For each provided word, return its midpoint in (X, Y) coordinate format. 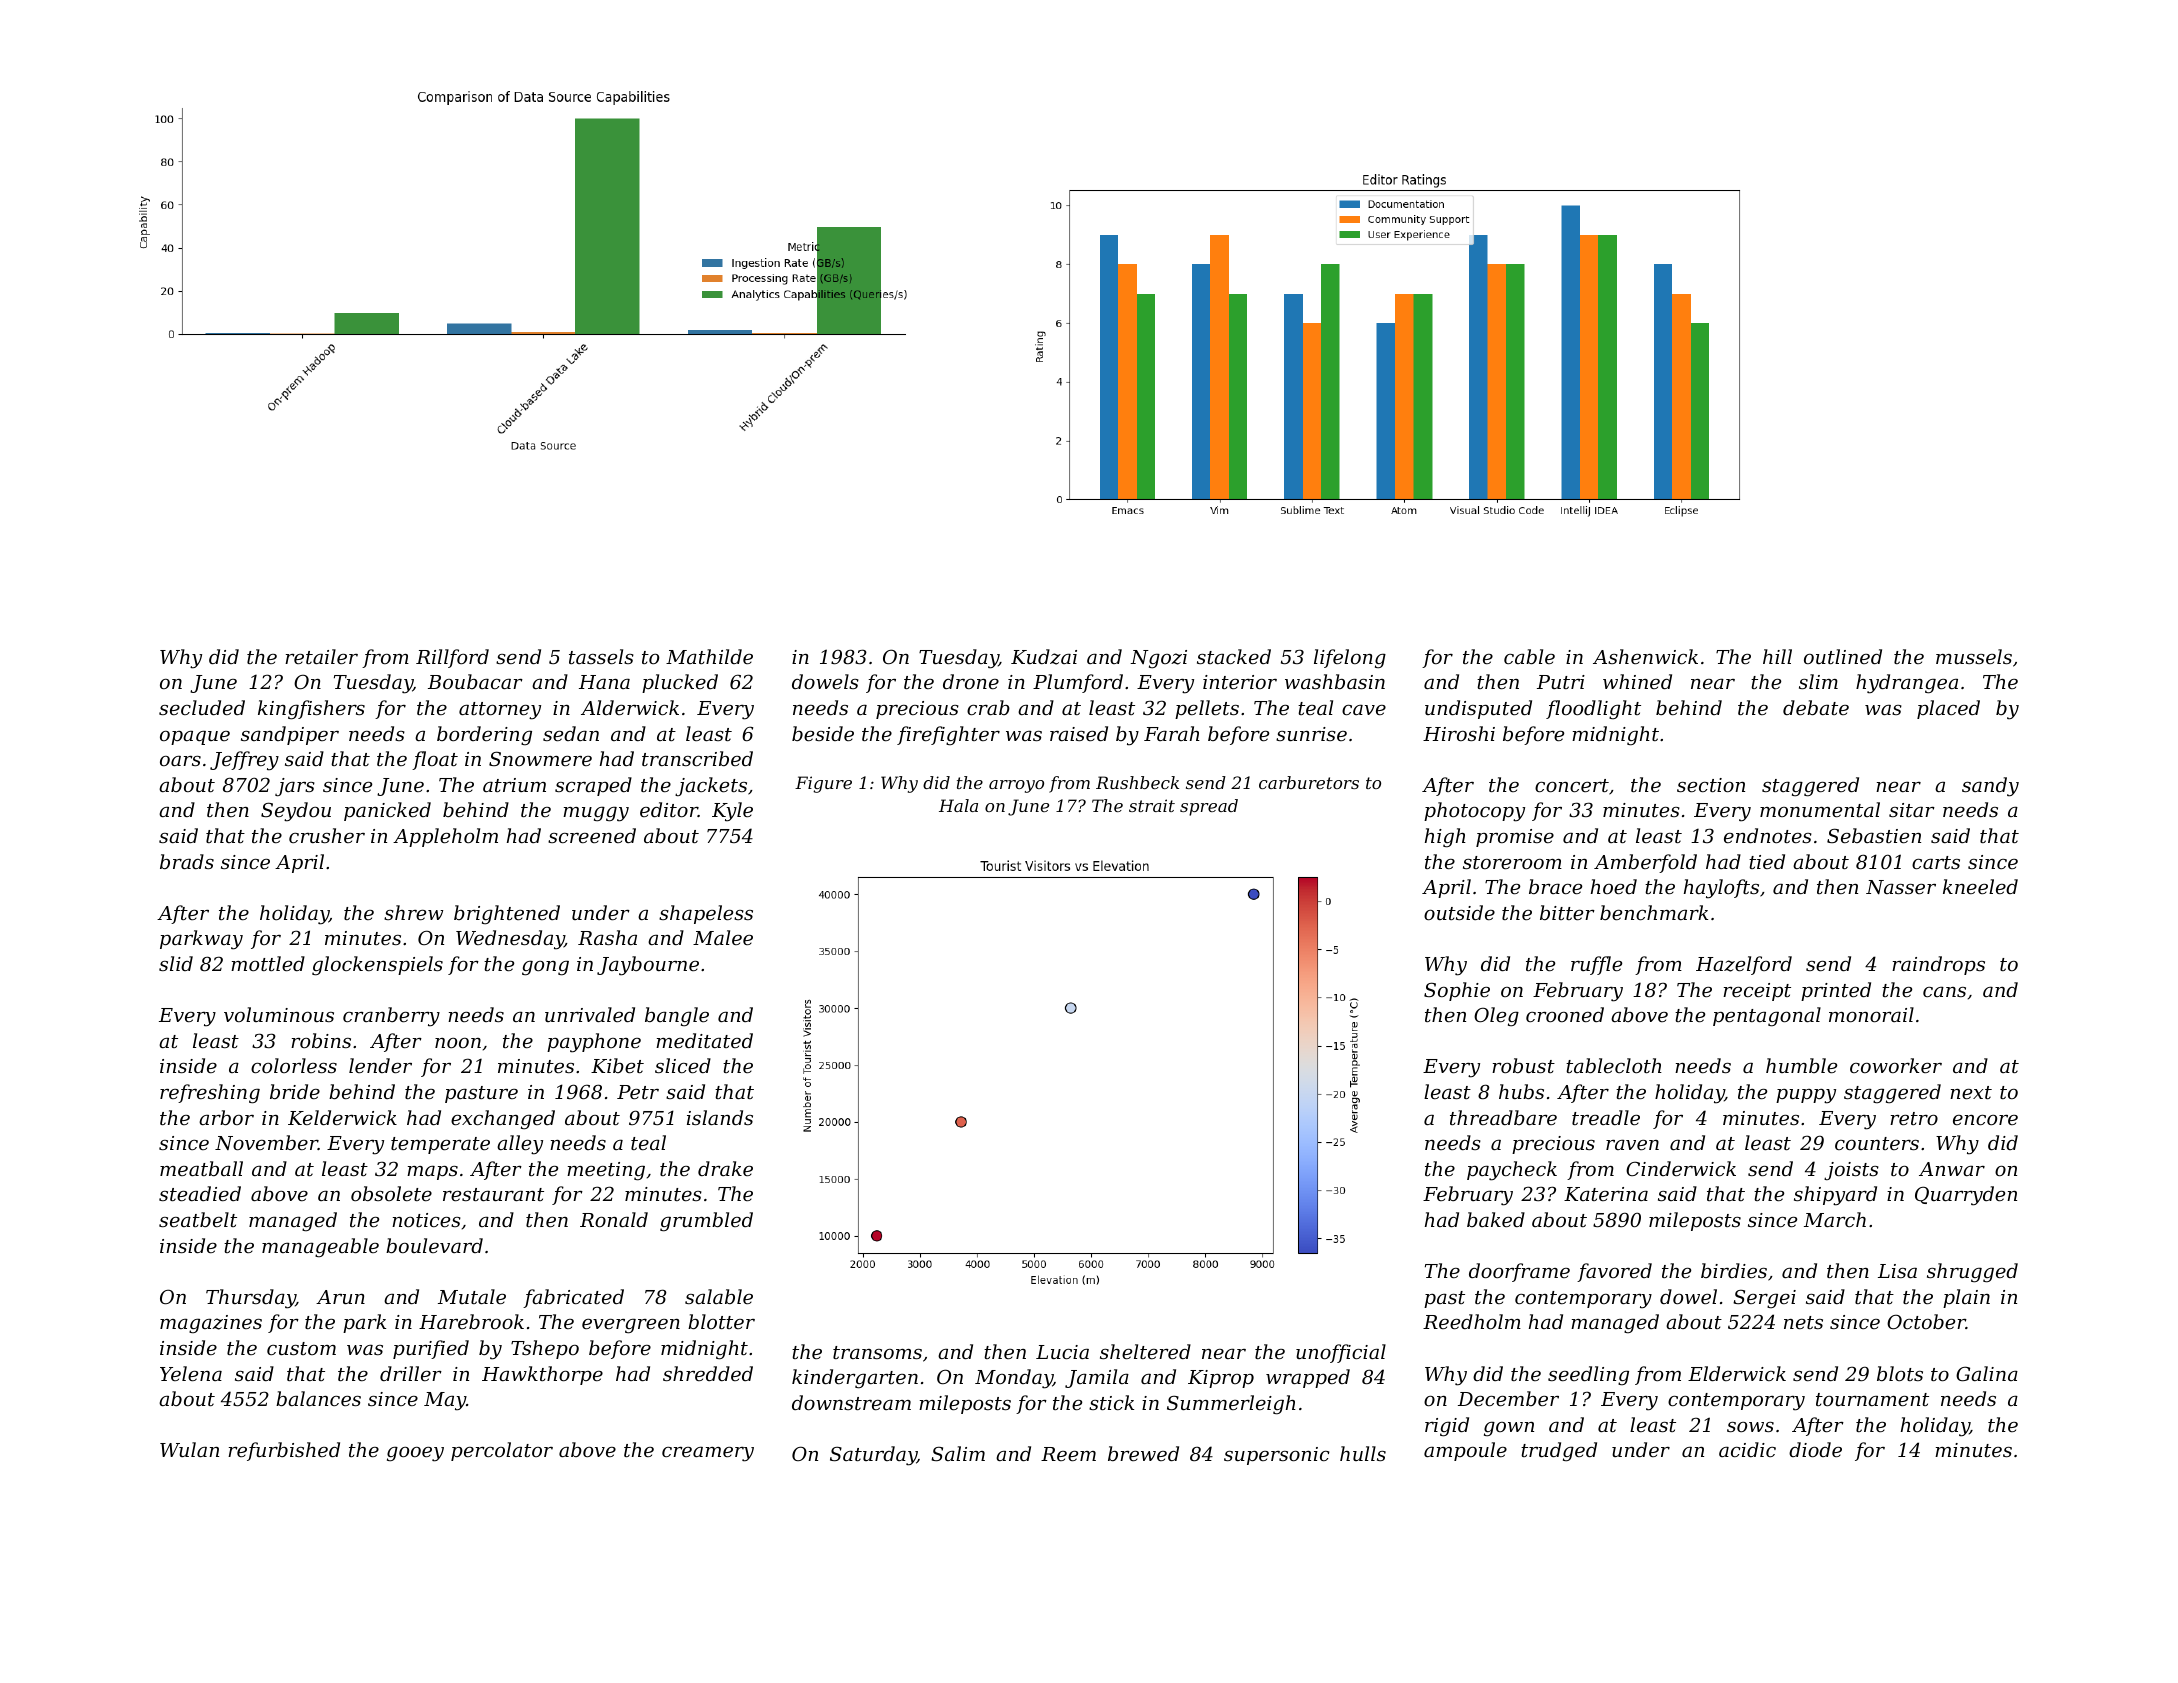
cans (1944, 991)
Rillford (452, 658)
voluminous (279, 1014)
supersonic (1277, 1456)
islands (720, 1117)
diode (1815, 1449)
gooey (415, 1454)
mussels (1974, 656)
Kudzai (1044, 657)
